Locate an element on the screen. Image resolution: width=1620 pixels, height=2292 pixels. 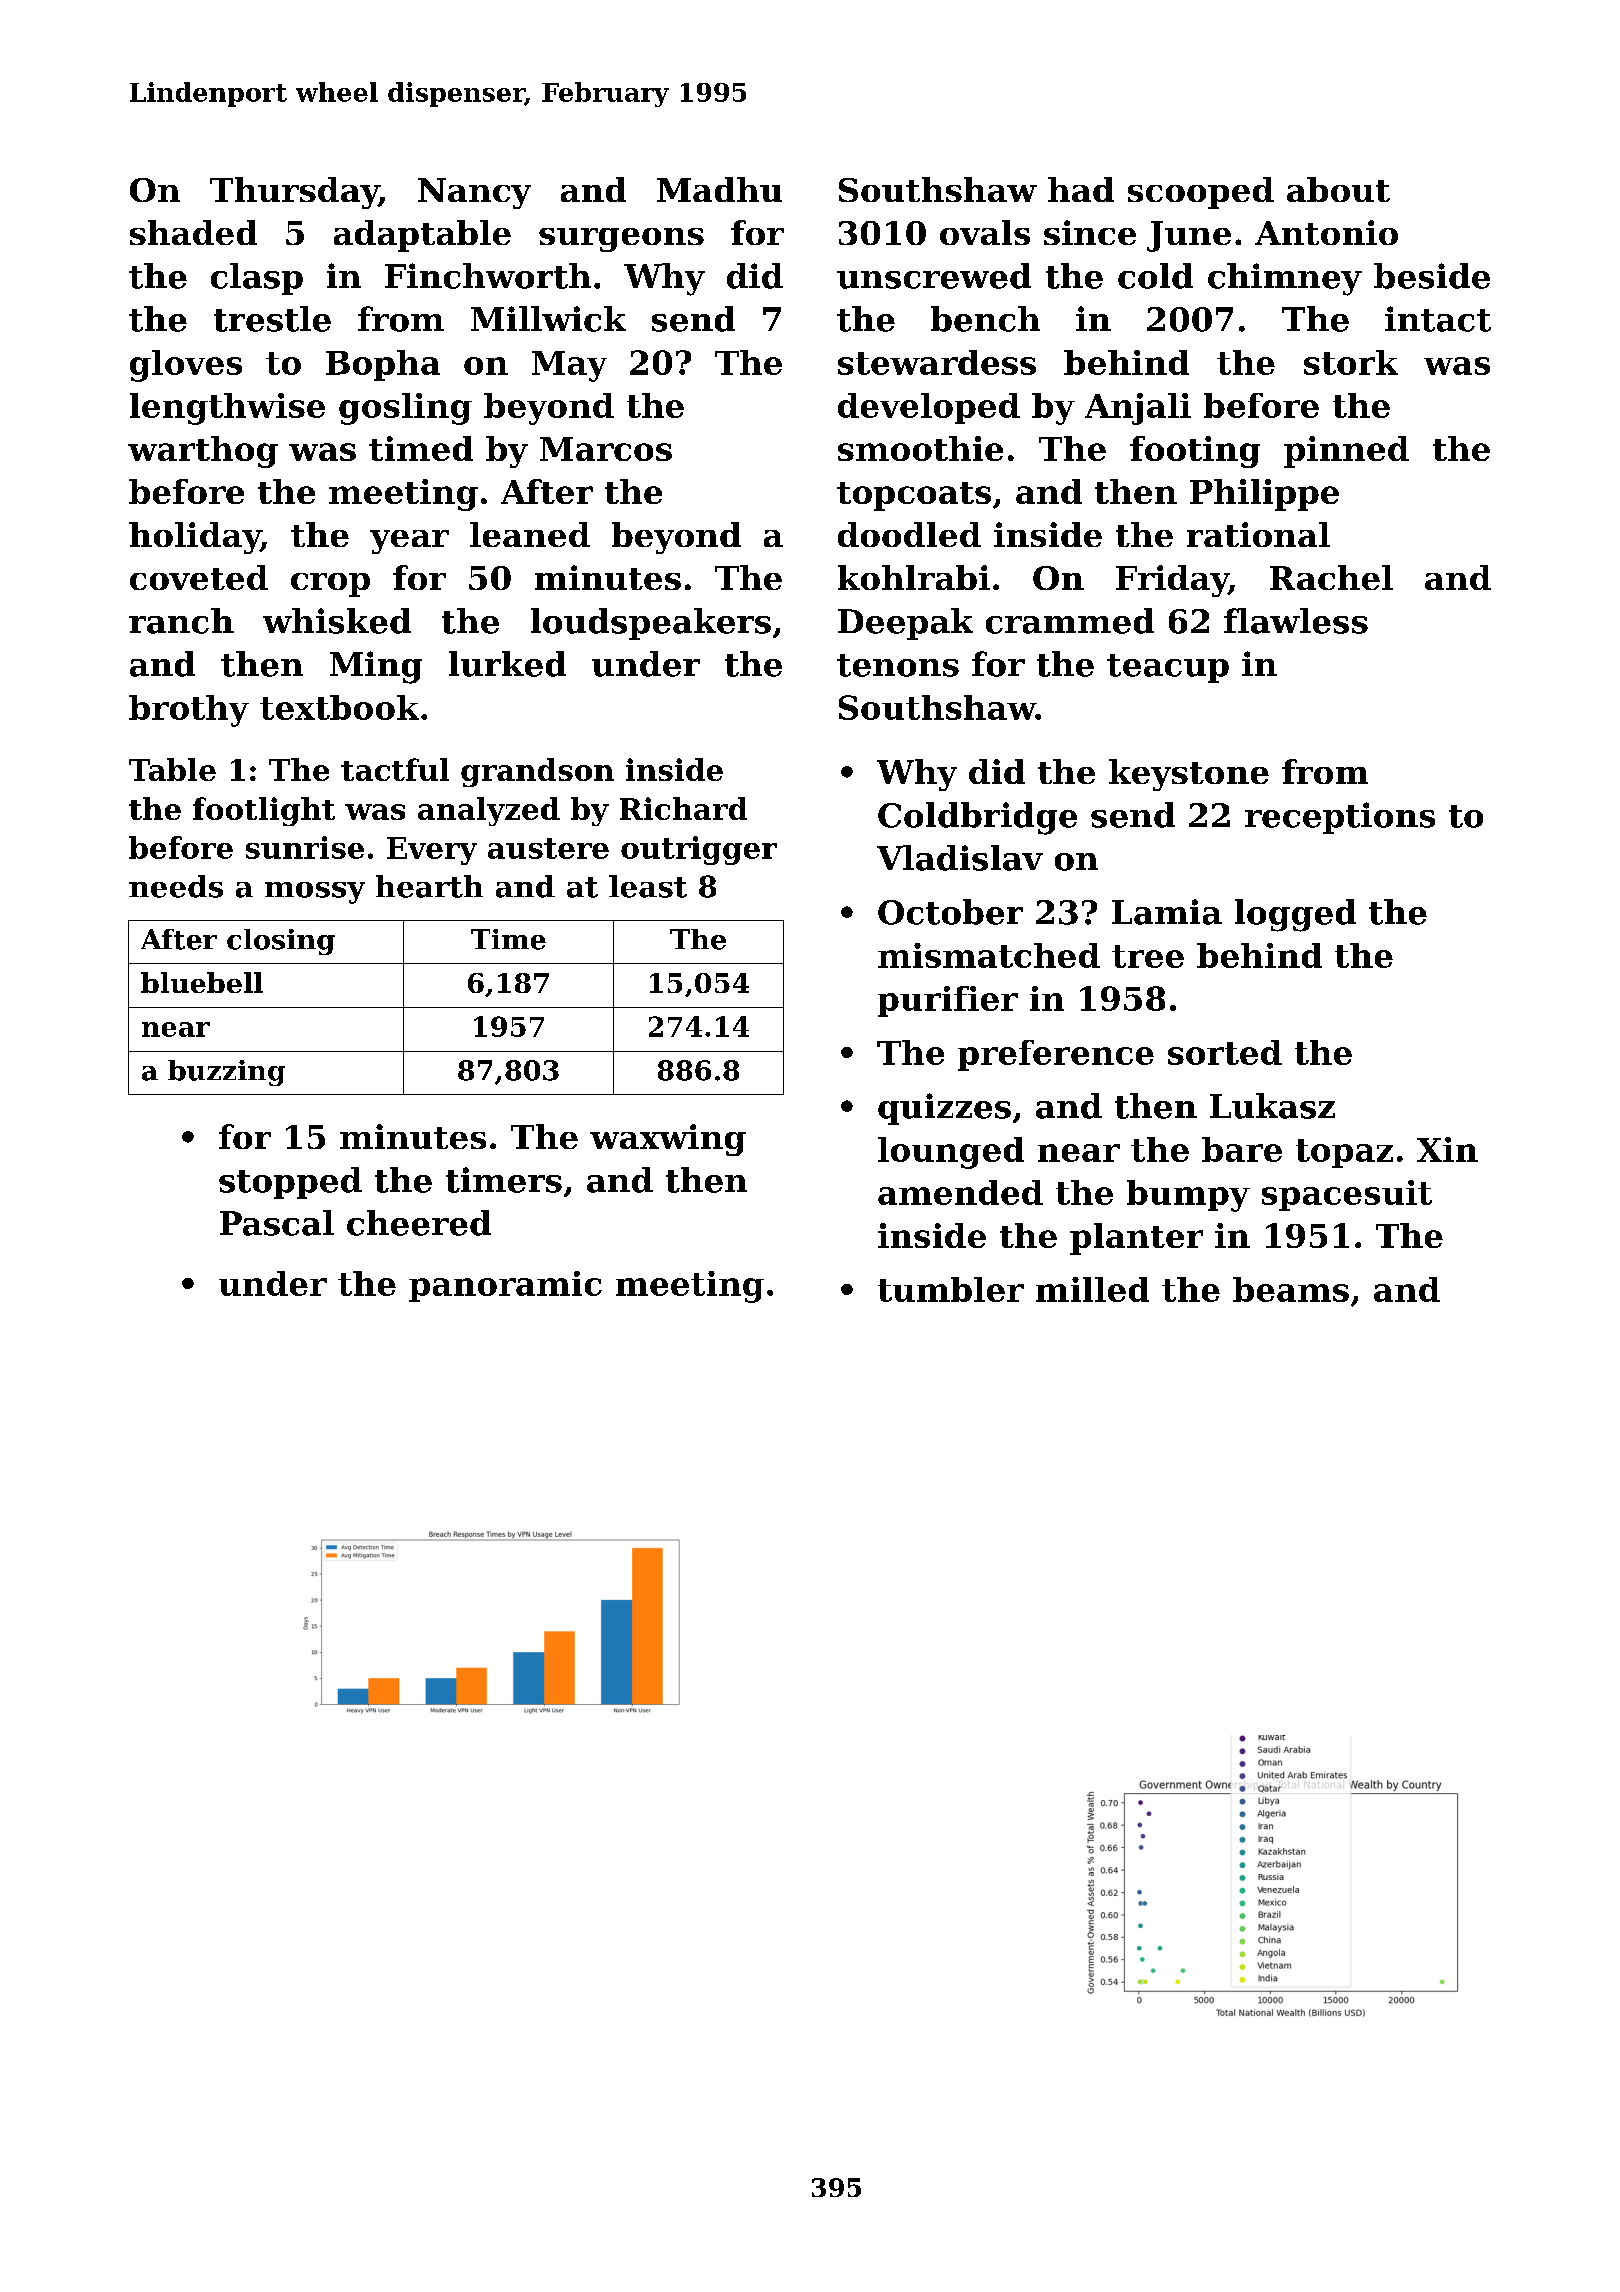
stork is located at coordinates (1351, 362).
